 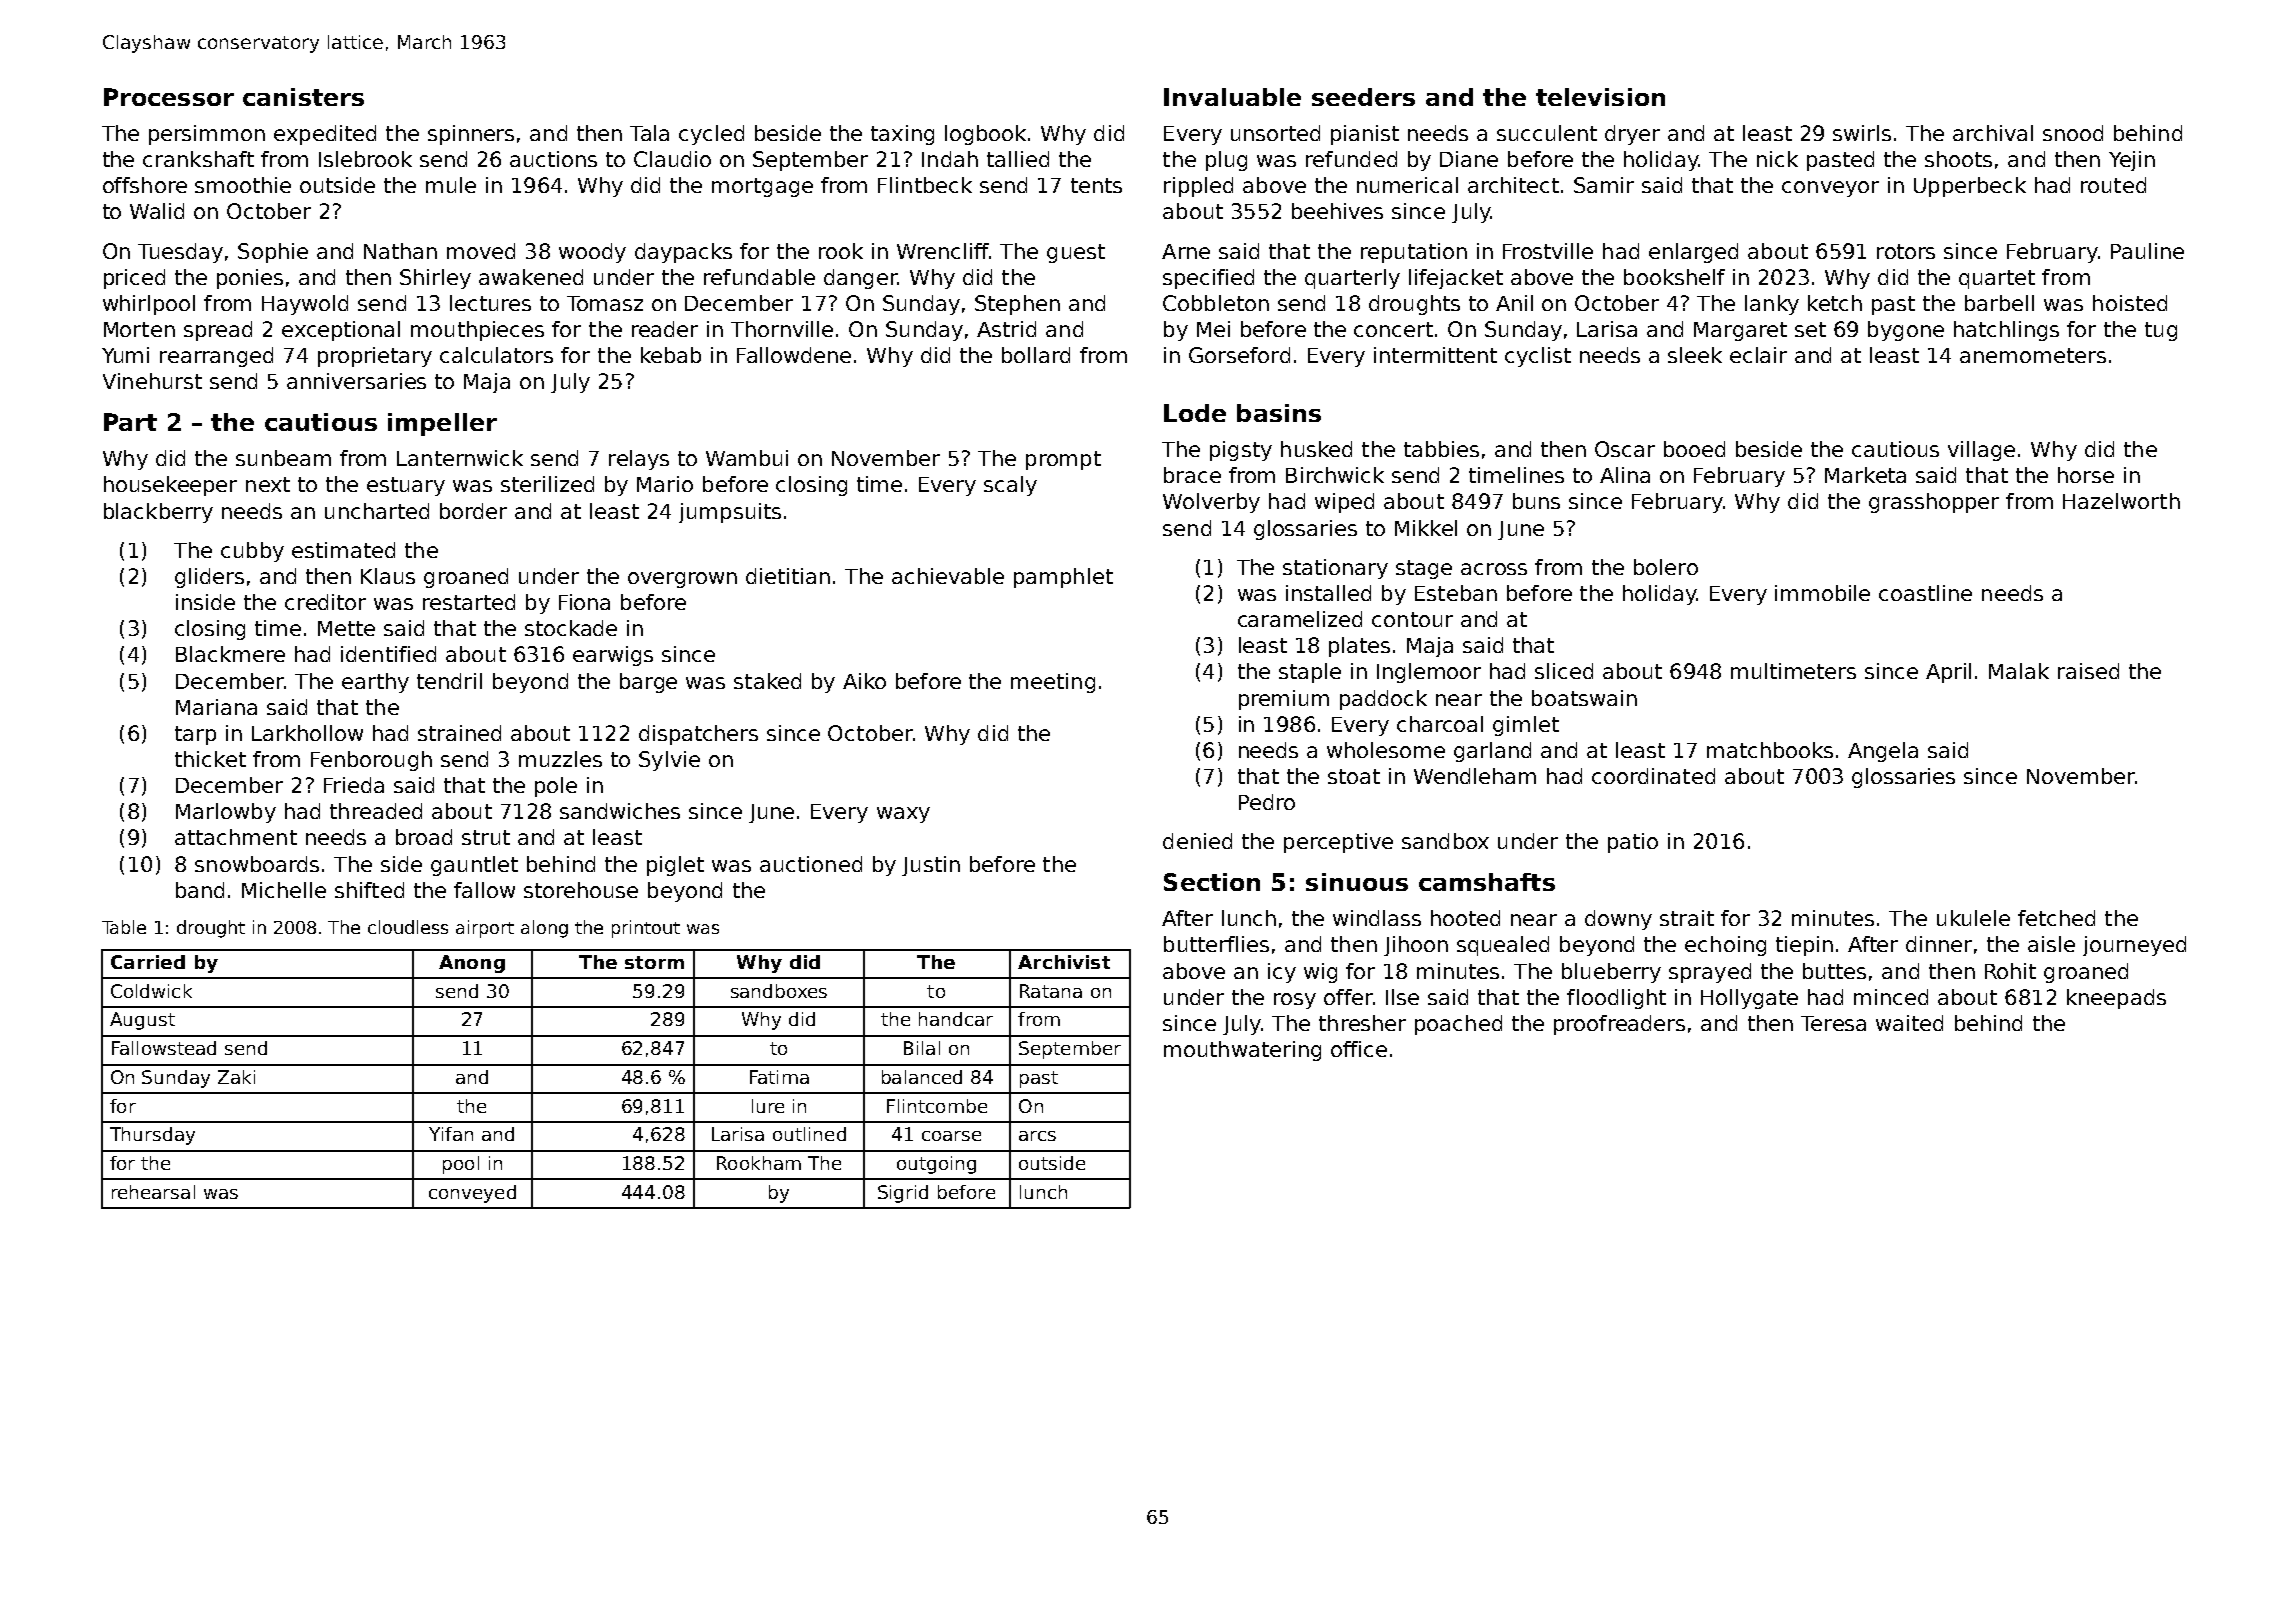 What do you see at coordinates (902, 135) in the screenshot?
I see `taxing` at bounding box center [902, 135].
